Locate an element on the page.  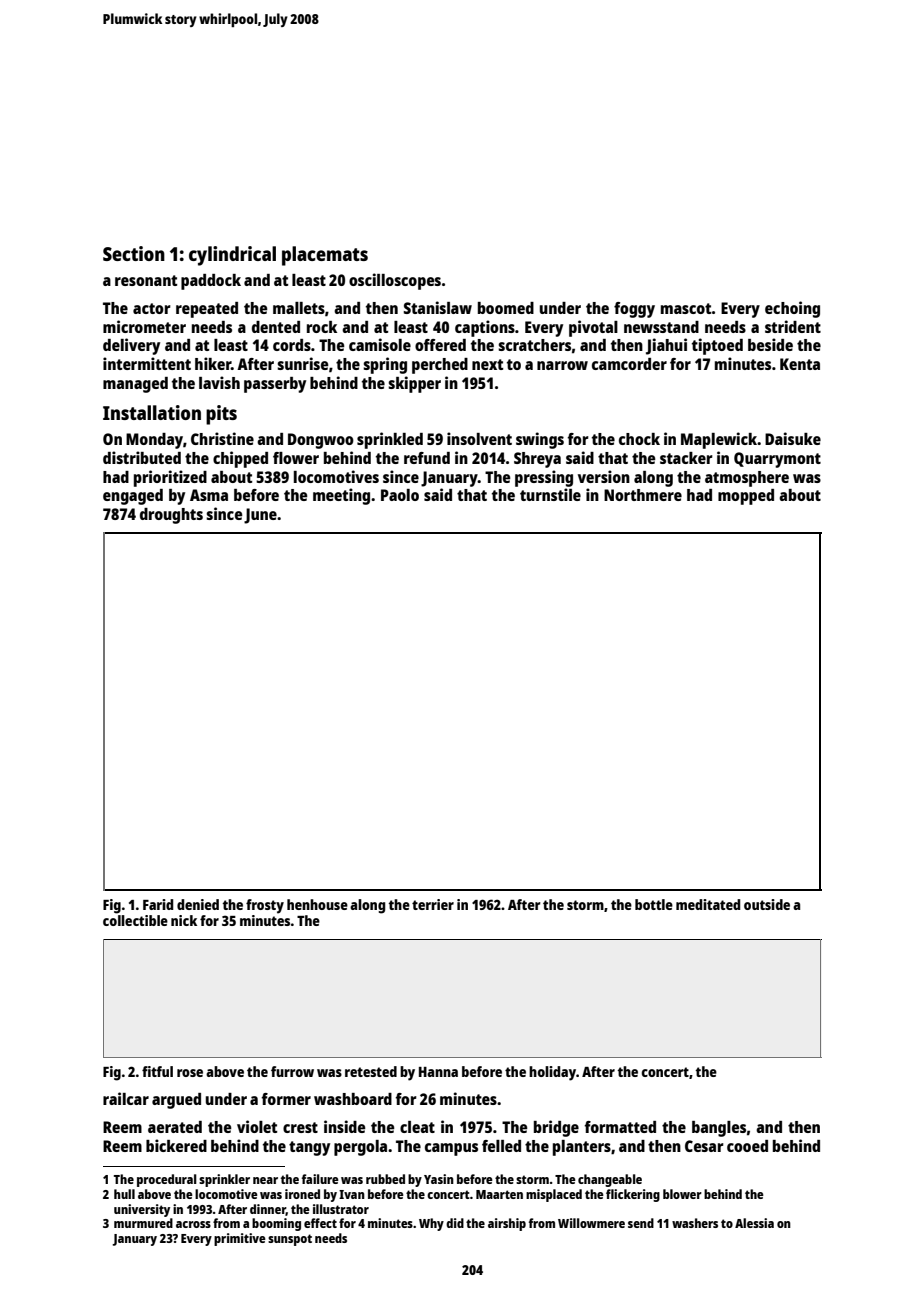
Farid is located at coordinates (158, 904).
